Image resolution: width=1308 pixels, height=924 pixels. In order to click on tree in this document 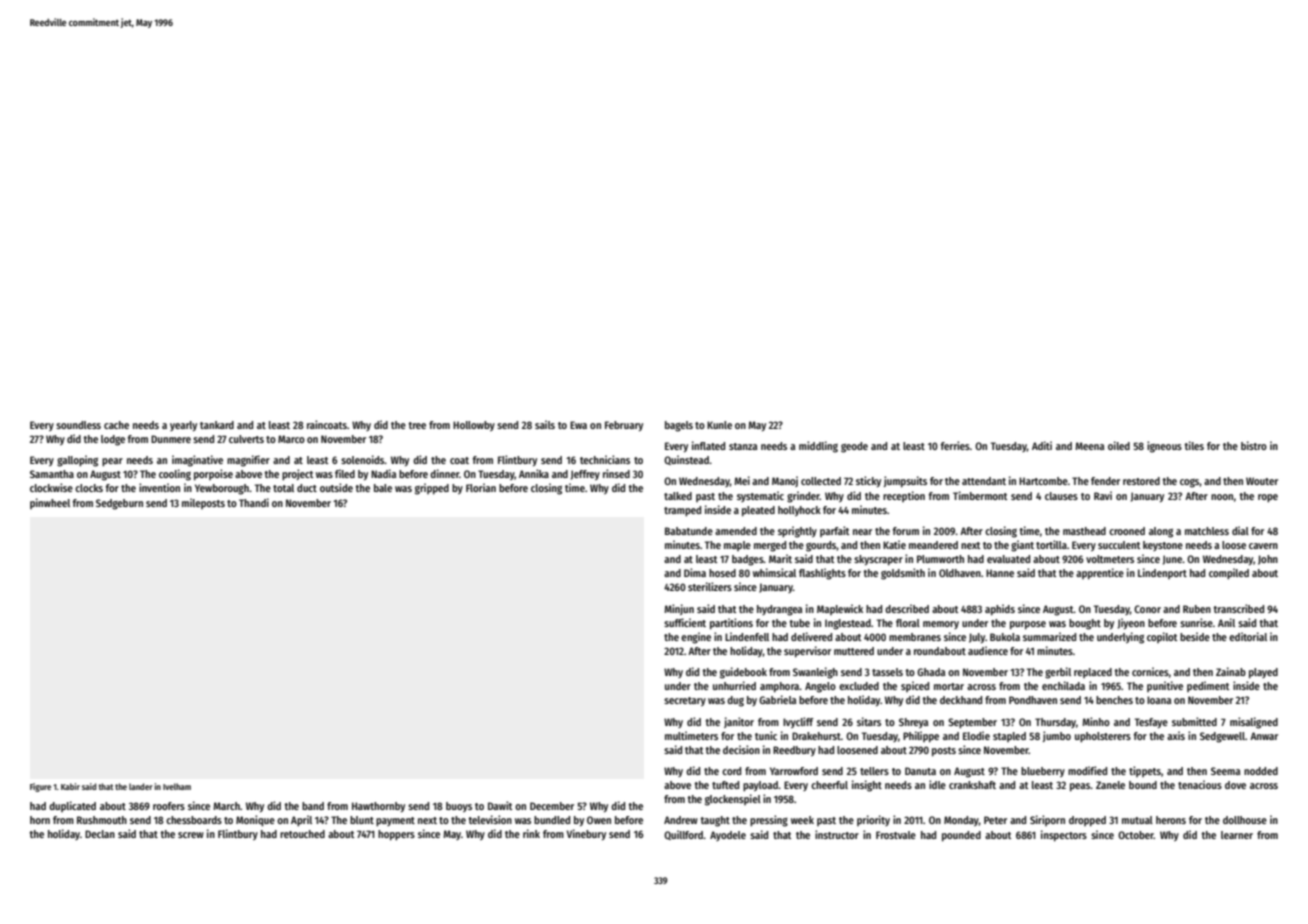, I will do `click(417, 425)`.
